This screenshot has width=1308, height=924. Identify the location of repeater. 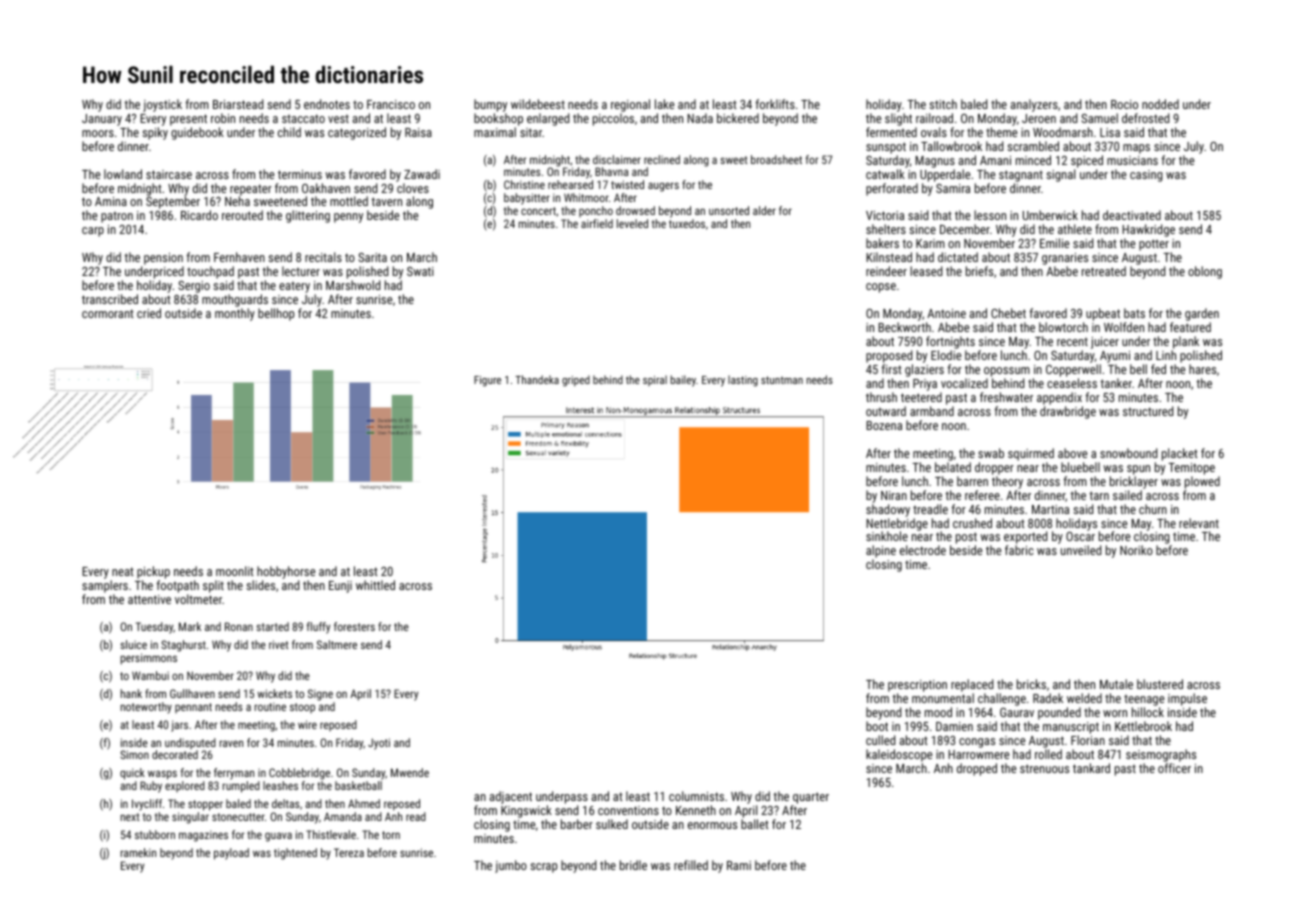
(251, 190).
